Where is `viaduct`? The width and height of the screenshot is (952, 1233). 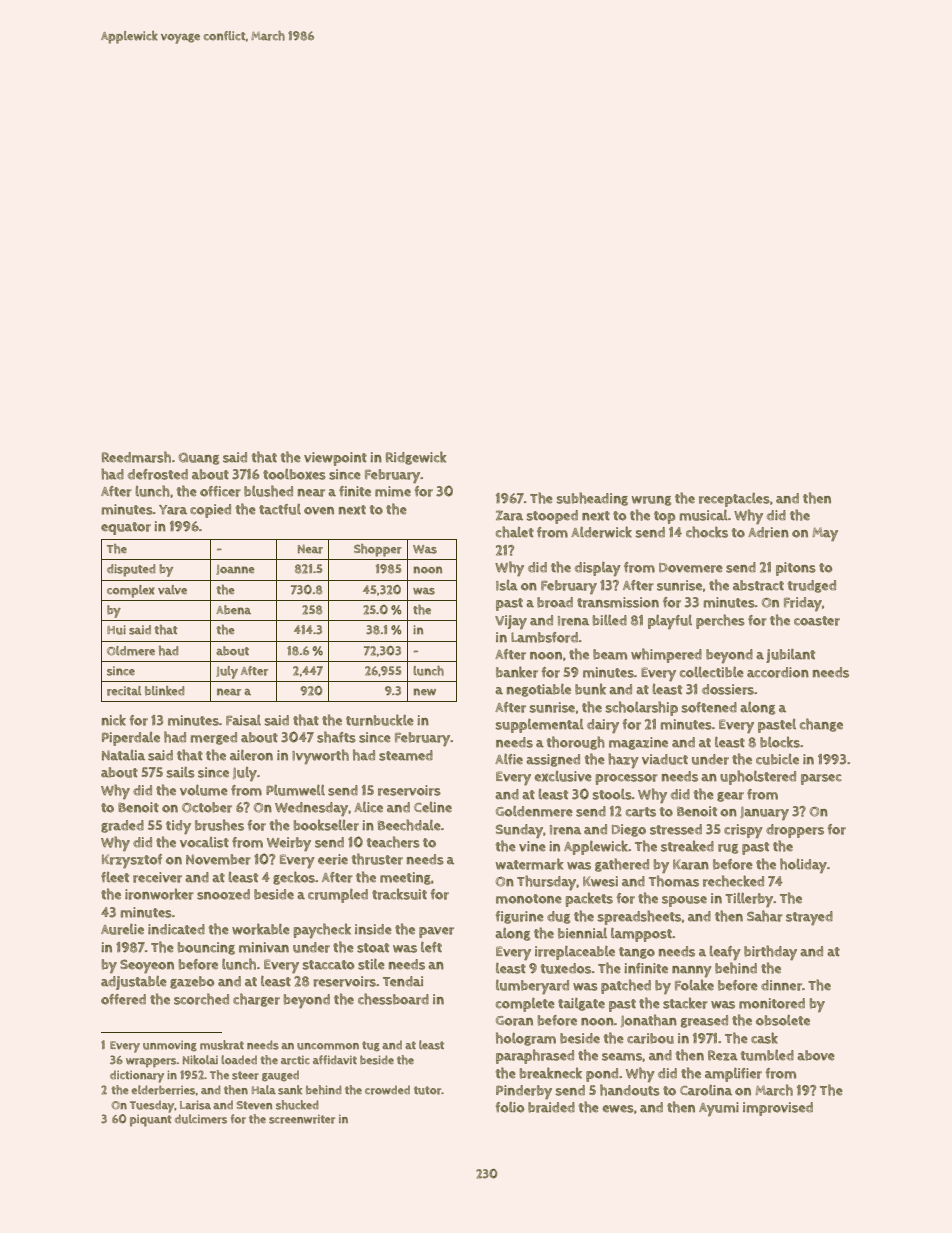 viaduct is located at coordinates (665, 759).
